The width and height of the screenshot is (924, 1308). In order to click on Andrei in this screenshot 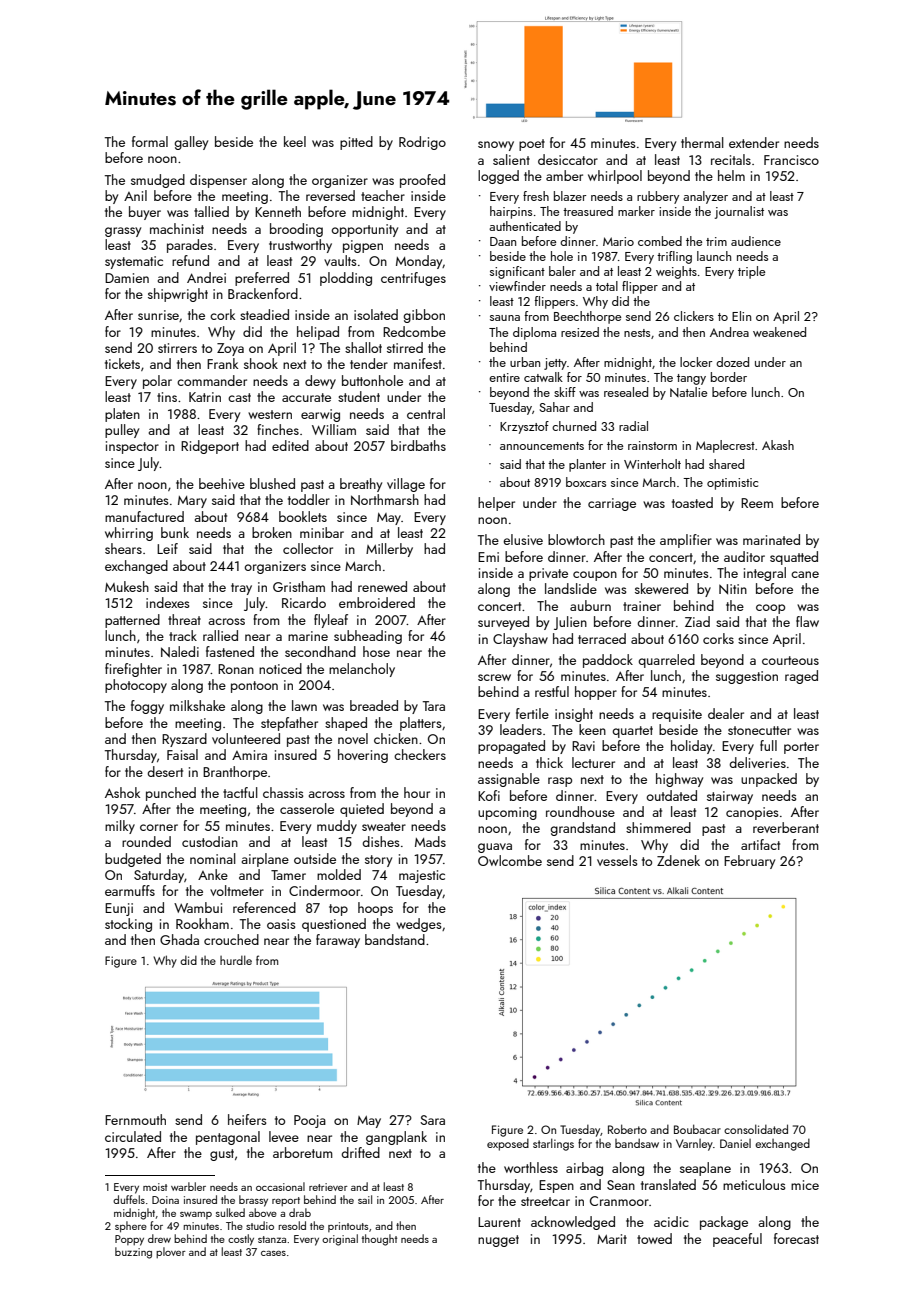, I will do `click(206, 277)`.
